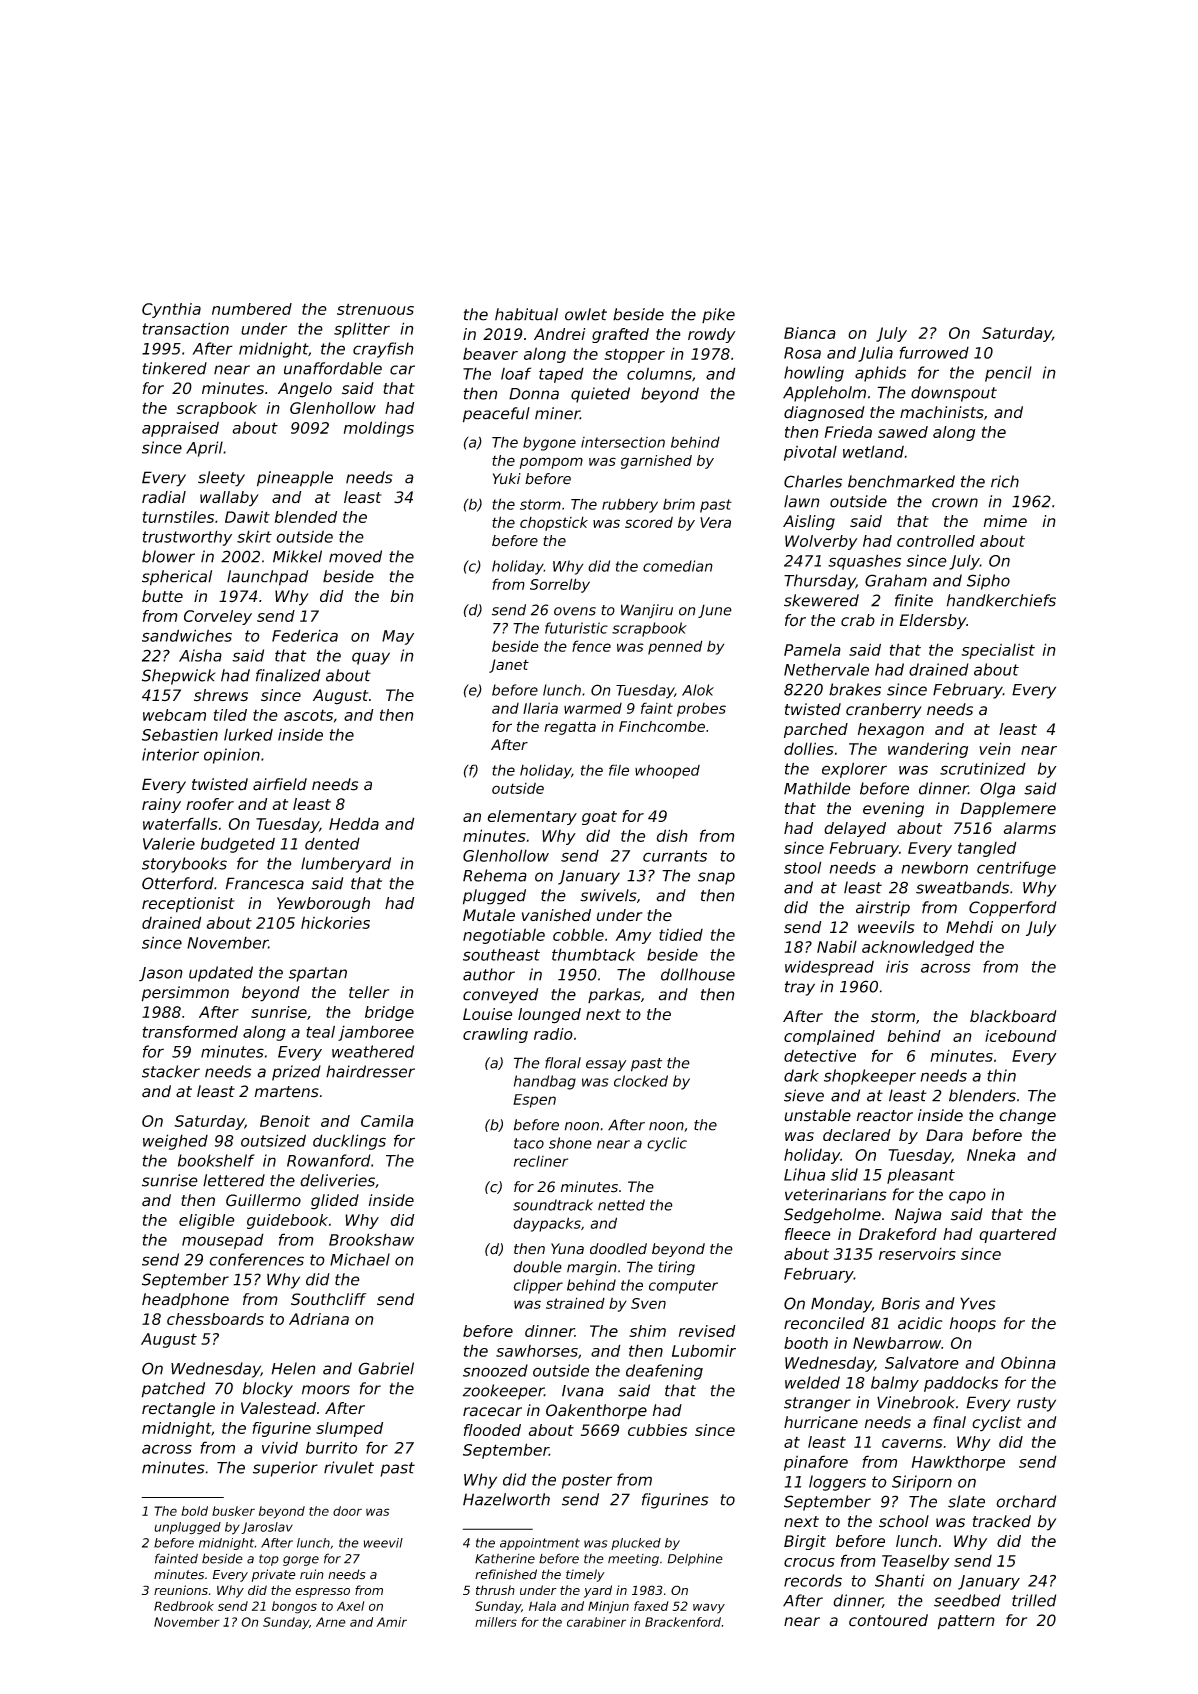  Describe the element at coordinates (221, 479) in the image. I see `sleety` at that location.
